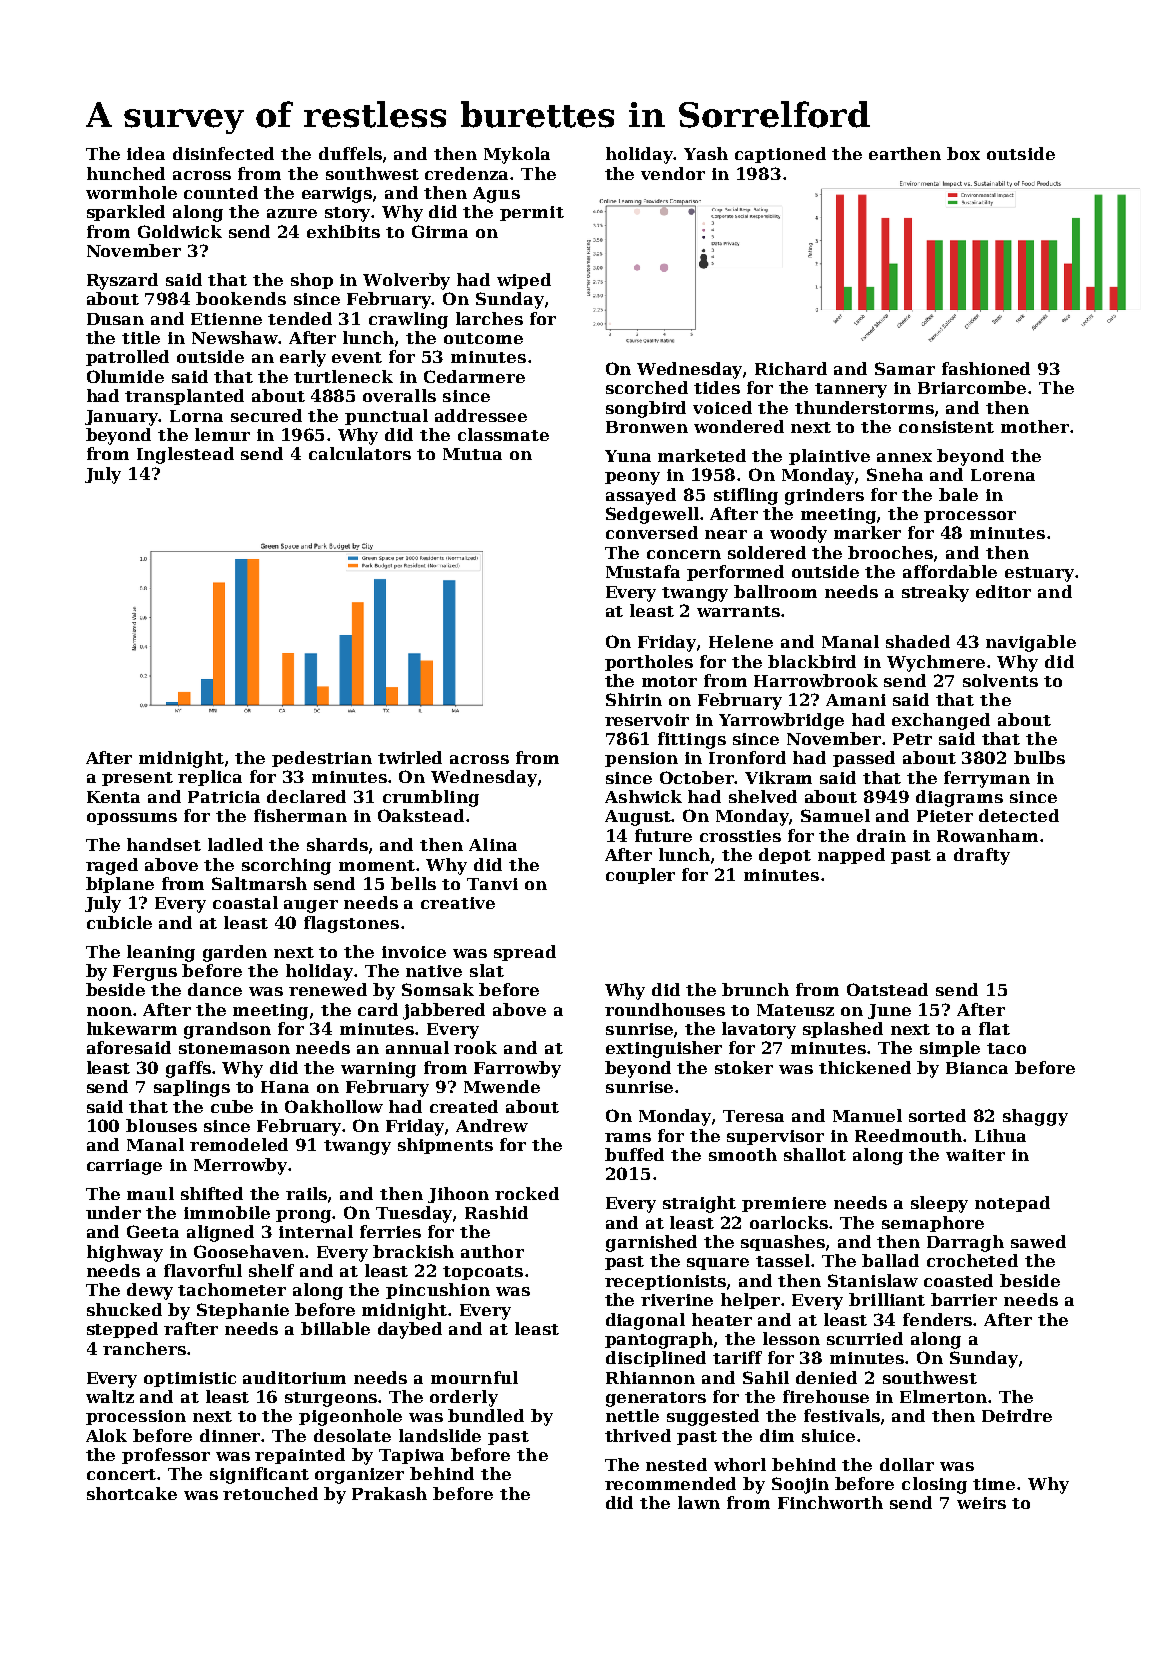  What do you see at coordinates (706, 153) in the screenshot?
I see `Yash` at bounding box center [706, 153].
